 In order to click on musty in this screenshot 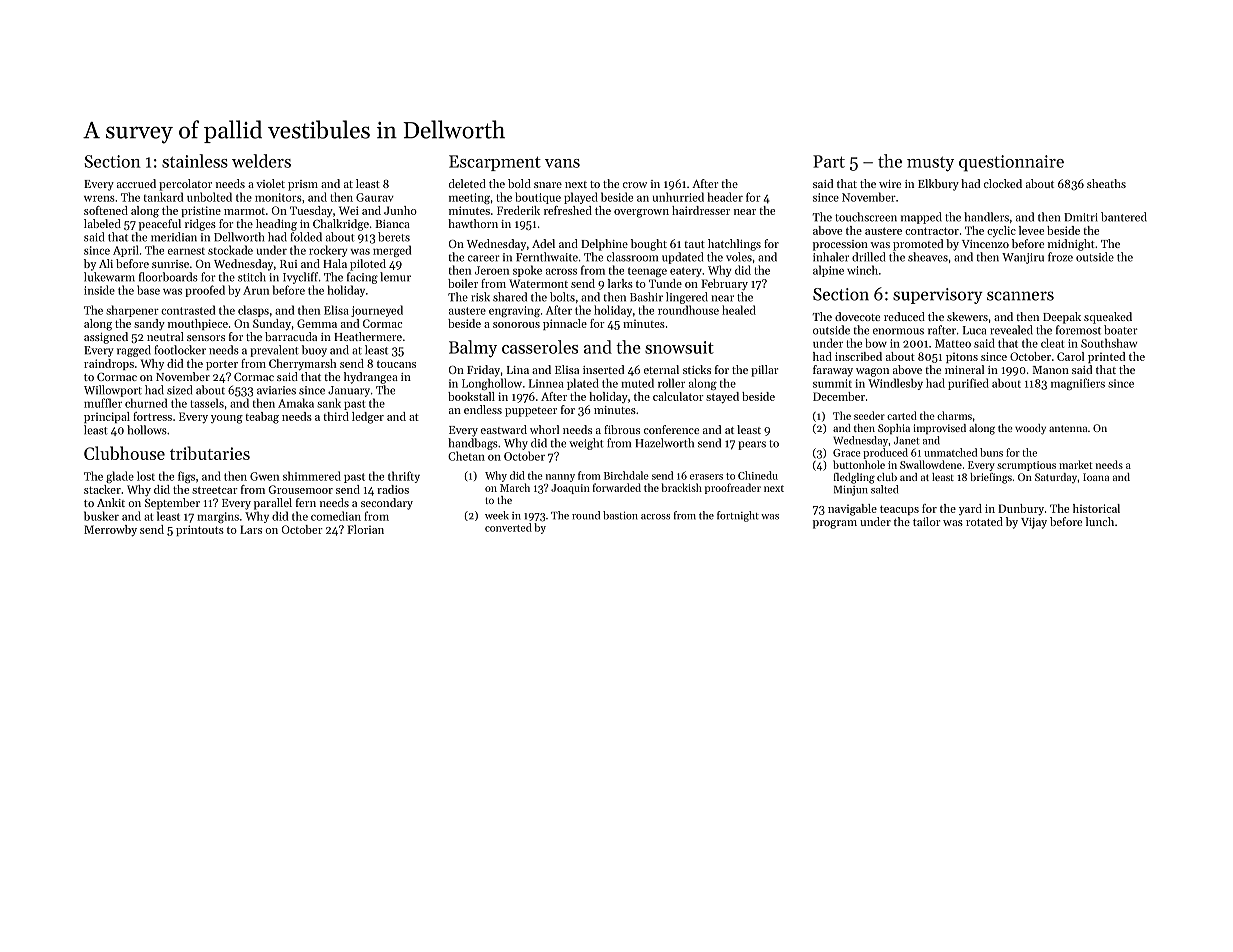, I will do `click(930, 164)`.
